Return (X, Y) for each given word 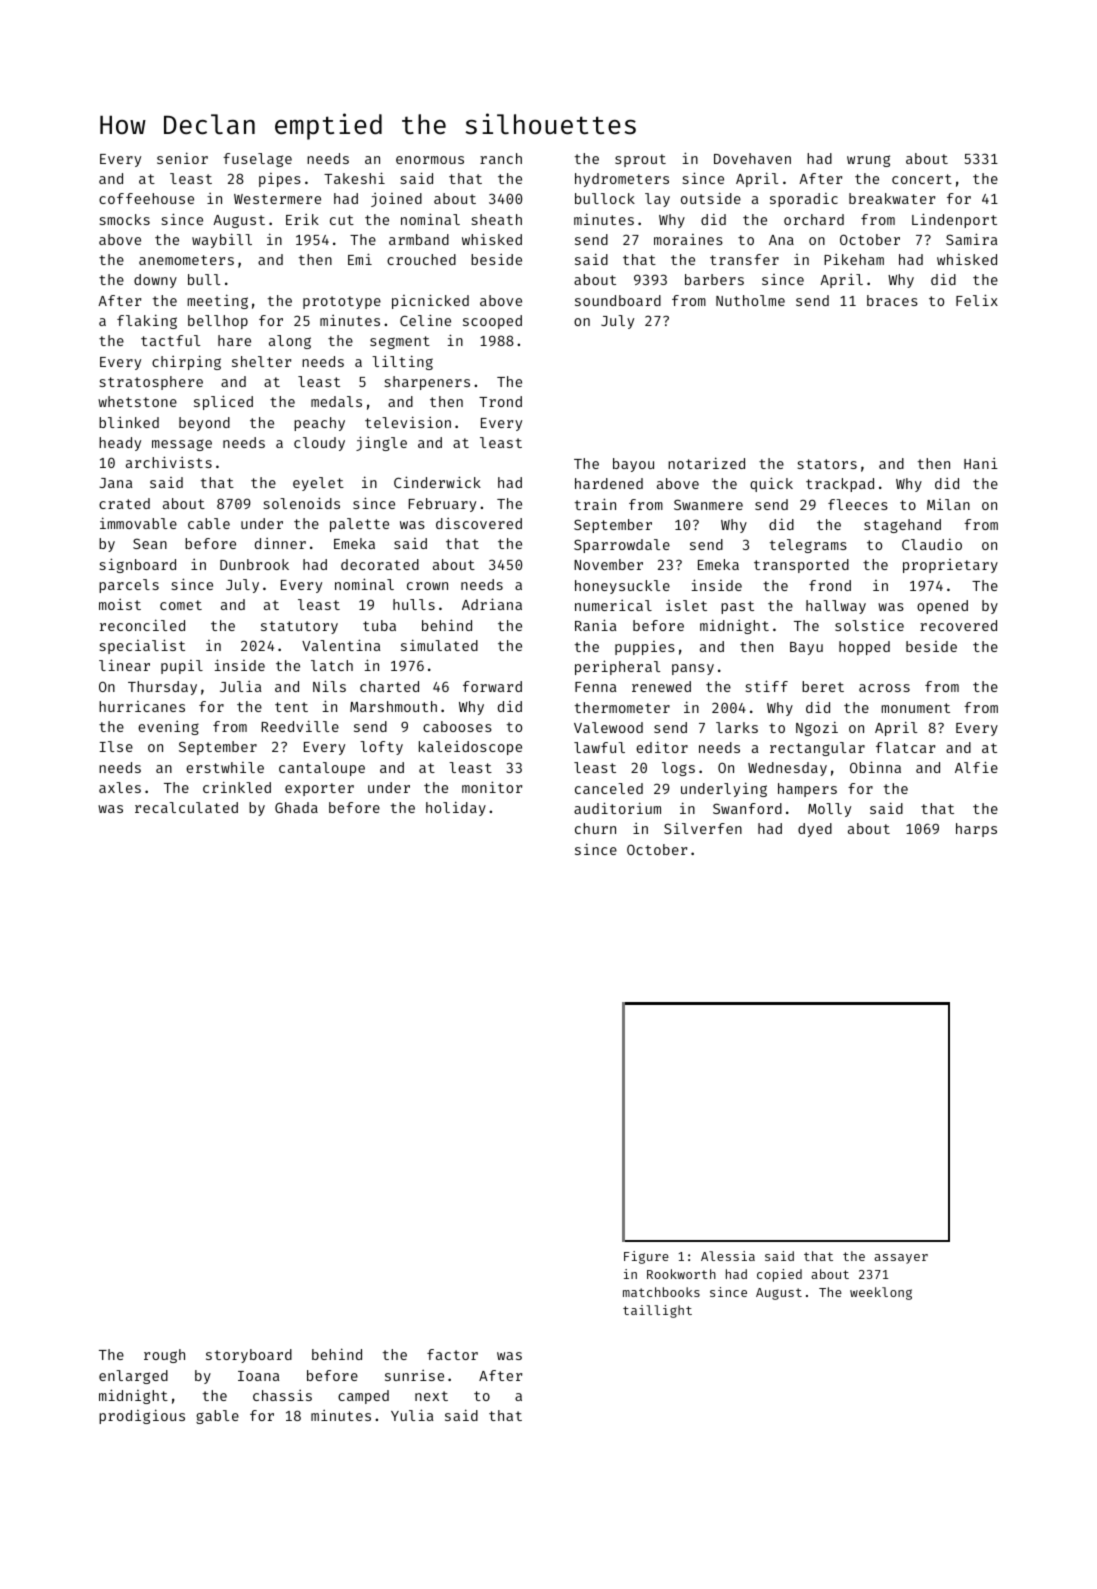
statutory (299, 627)
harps (976, 830)
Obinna (875, 767)
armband (419, 239)
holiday (456, 808)
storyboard (249, 1356)
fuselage (257, 160)
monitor (492, 787)
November (608, 564)
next (431, 1396)
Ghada (296, 807)
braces (892, 300)
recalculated (186, 807)
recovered (958, 625)
